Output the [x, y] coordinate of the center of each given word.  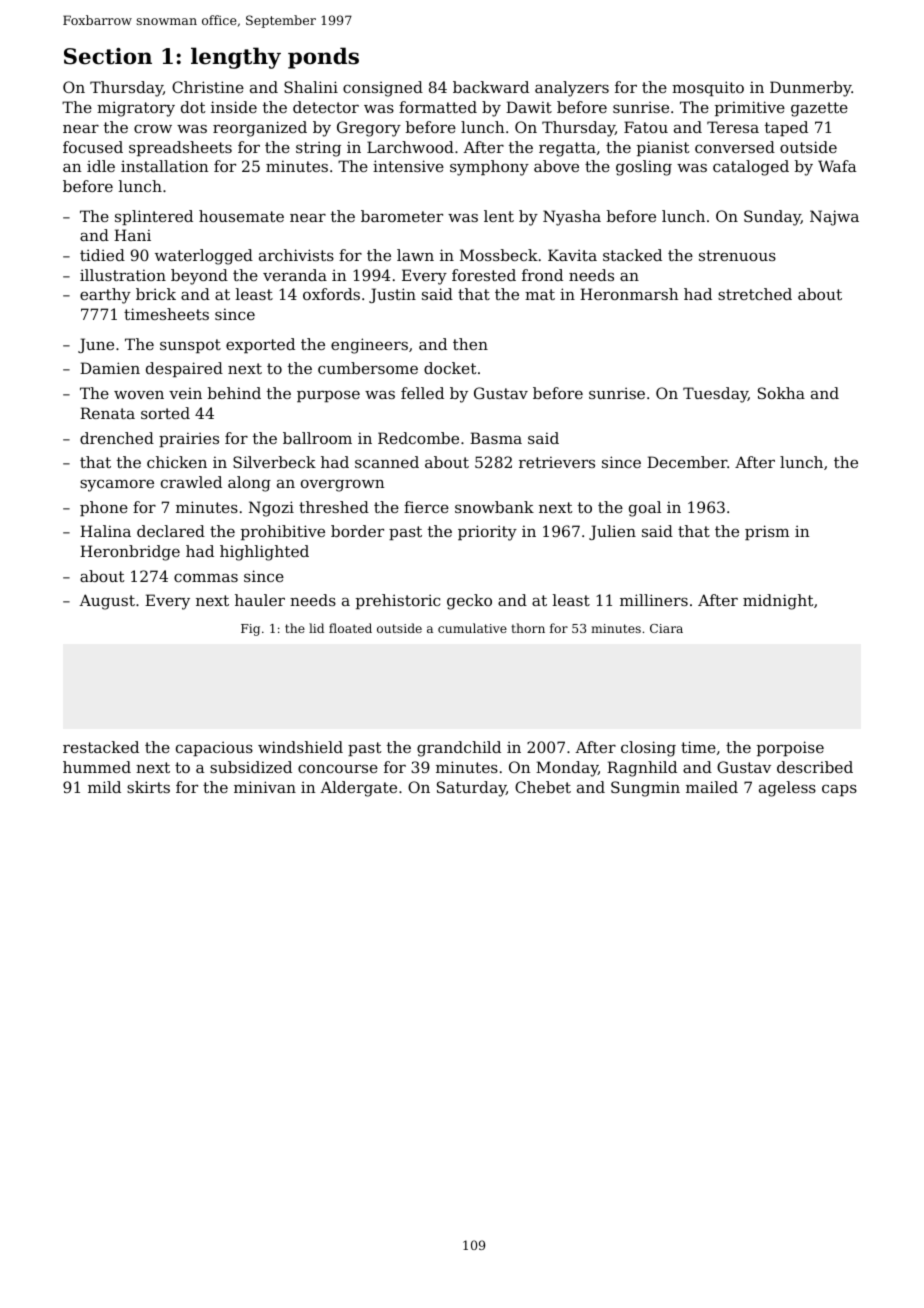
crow [153, 128]
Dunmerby [811, 89]
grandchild [459, 749]
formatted [438, 107]
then [470, 344]
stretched [755, 294]
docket [450, 368]
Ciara [666, 628]
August [107, 602]
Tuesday [715, 395]
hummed [97, 767]
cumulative [472, 628]
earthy [105, 296]
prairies [189, 439]
